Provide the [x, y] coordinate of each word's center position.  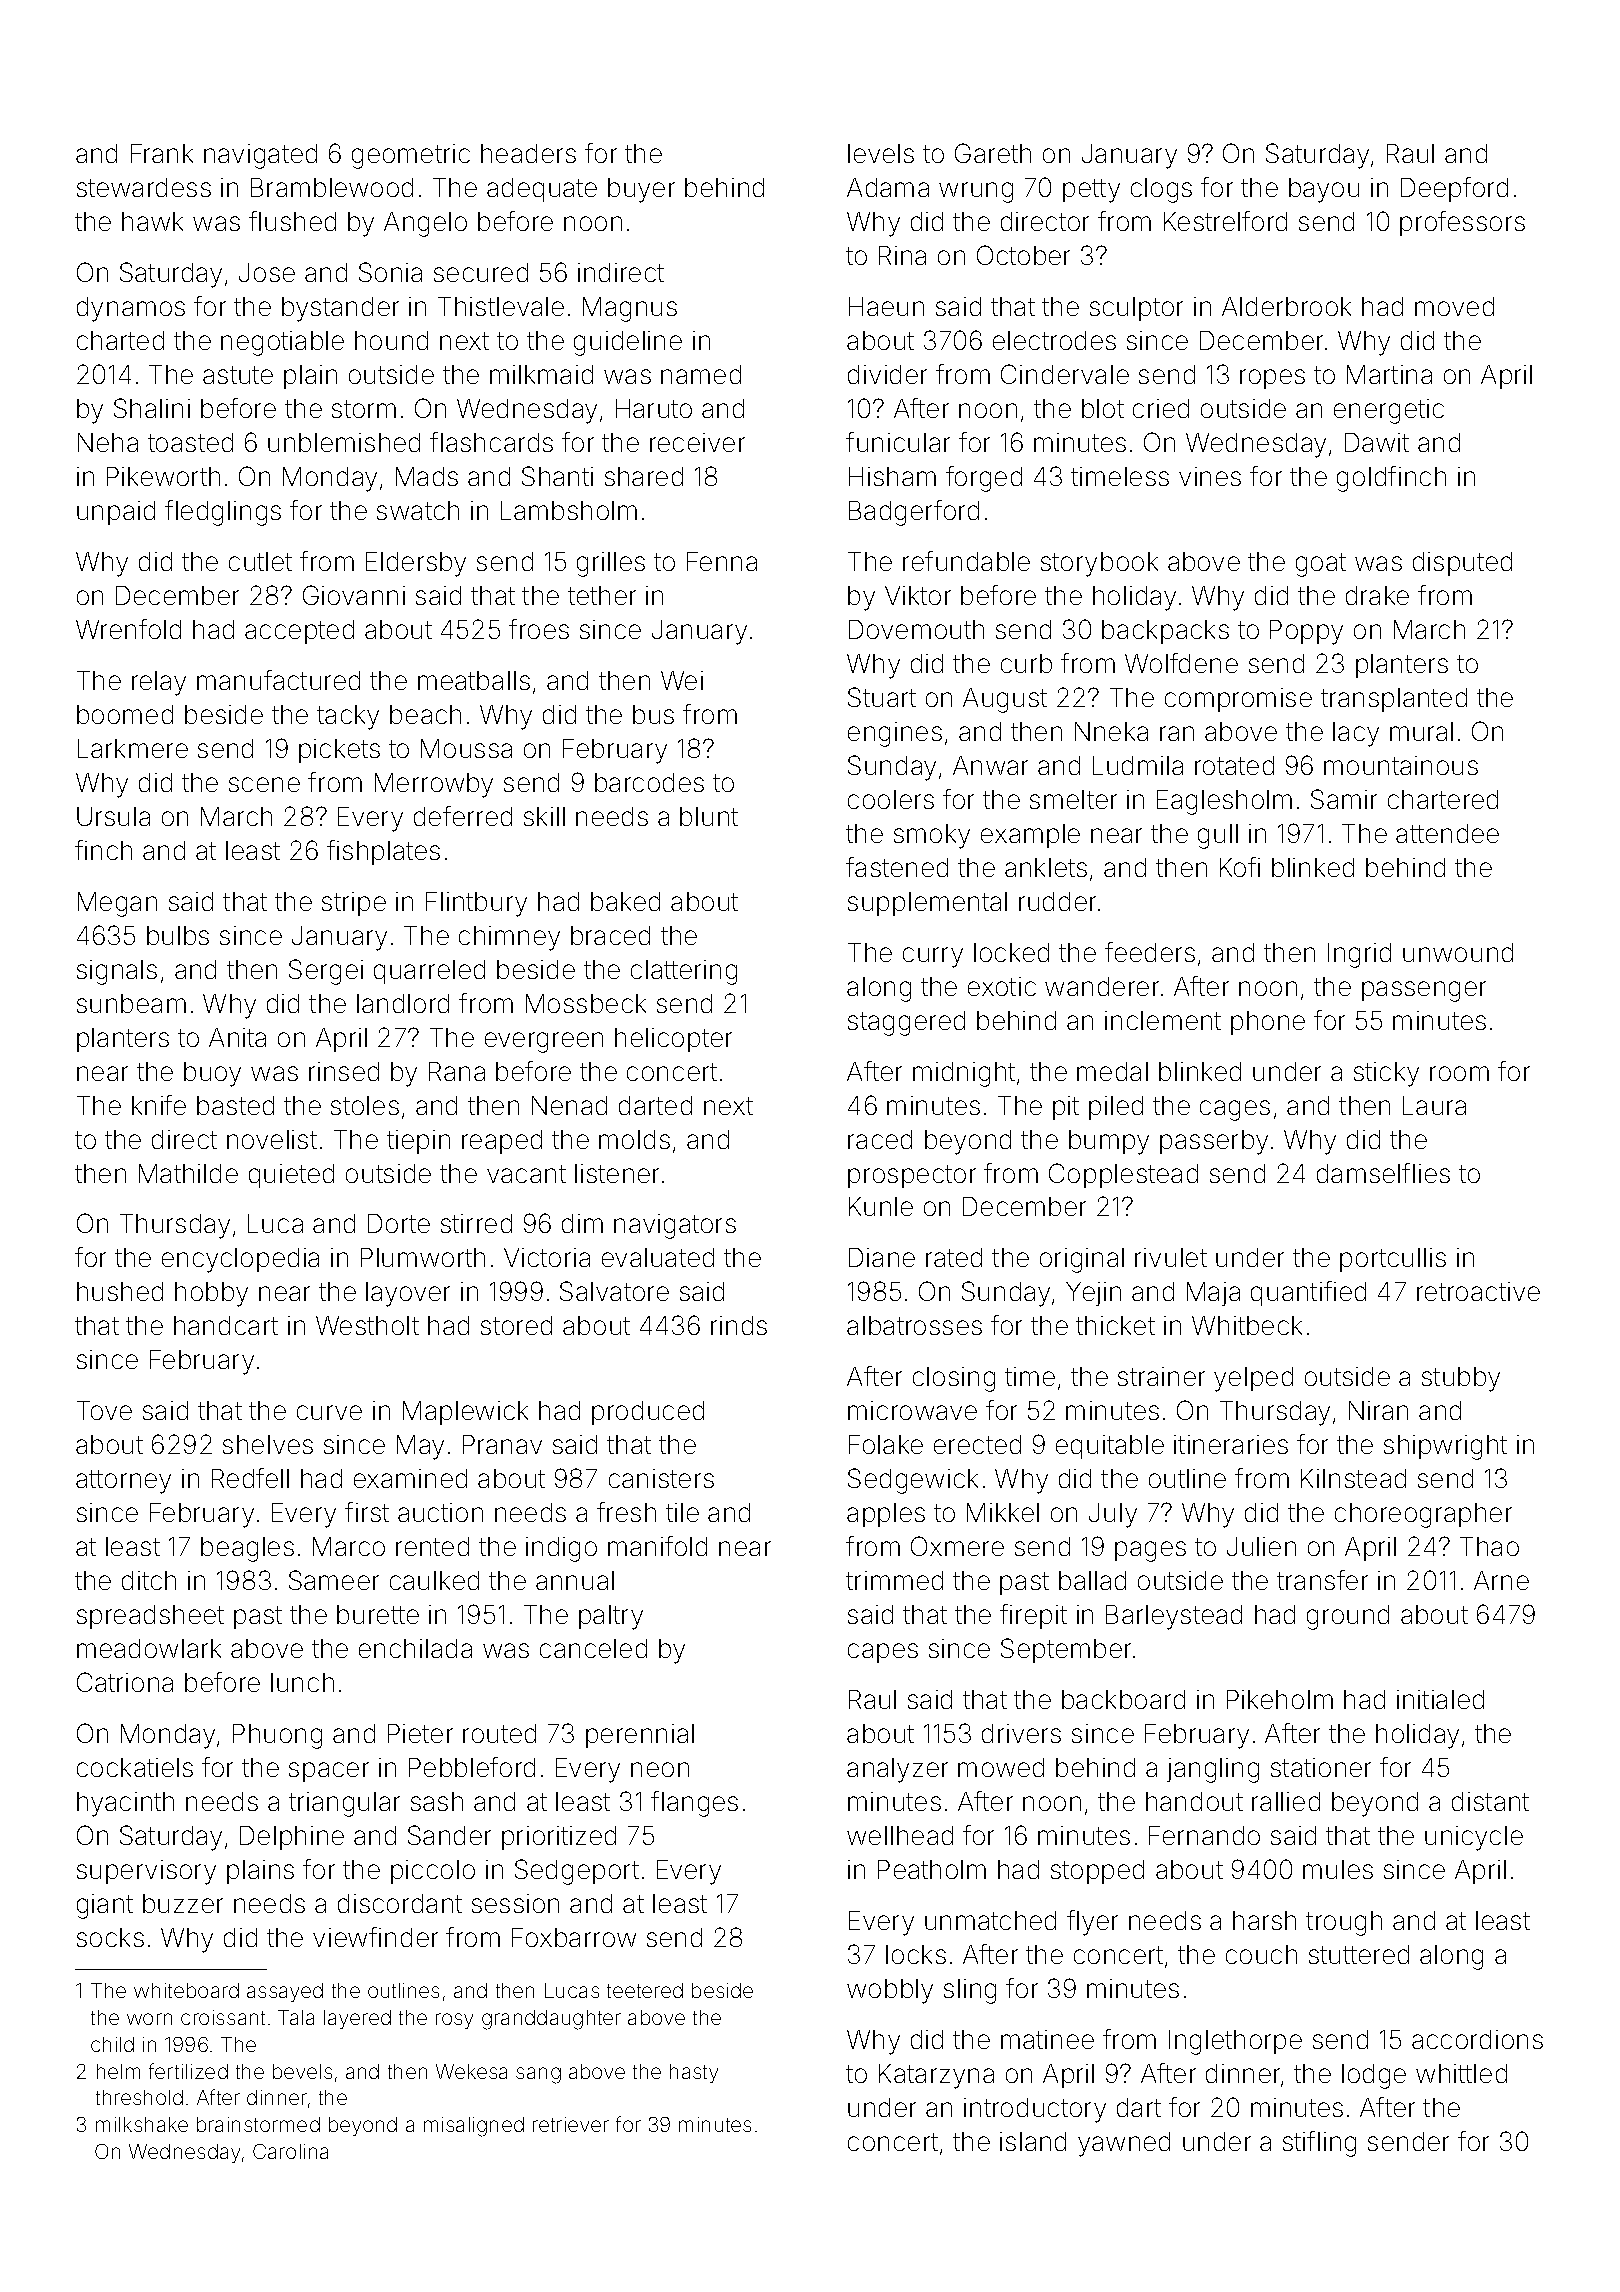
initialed [1440, 1699]
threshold [139, 2097]
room [1459, 1073]
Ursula [113, 816]
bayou [1324, 190]
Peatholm [932, 1869]
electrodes [1054, 340]
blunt [709, 816]
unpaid [116, 513]
